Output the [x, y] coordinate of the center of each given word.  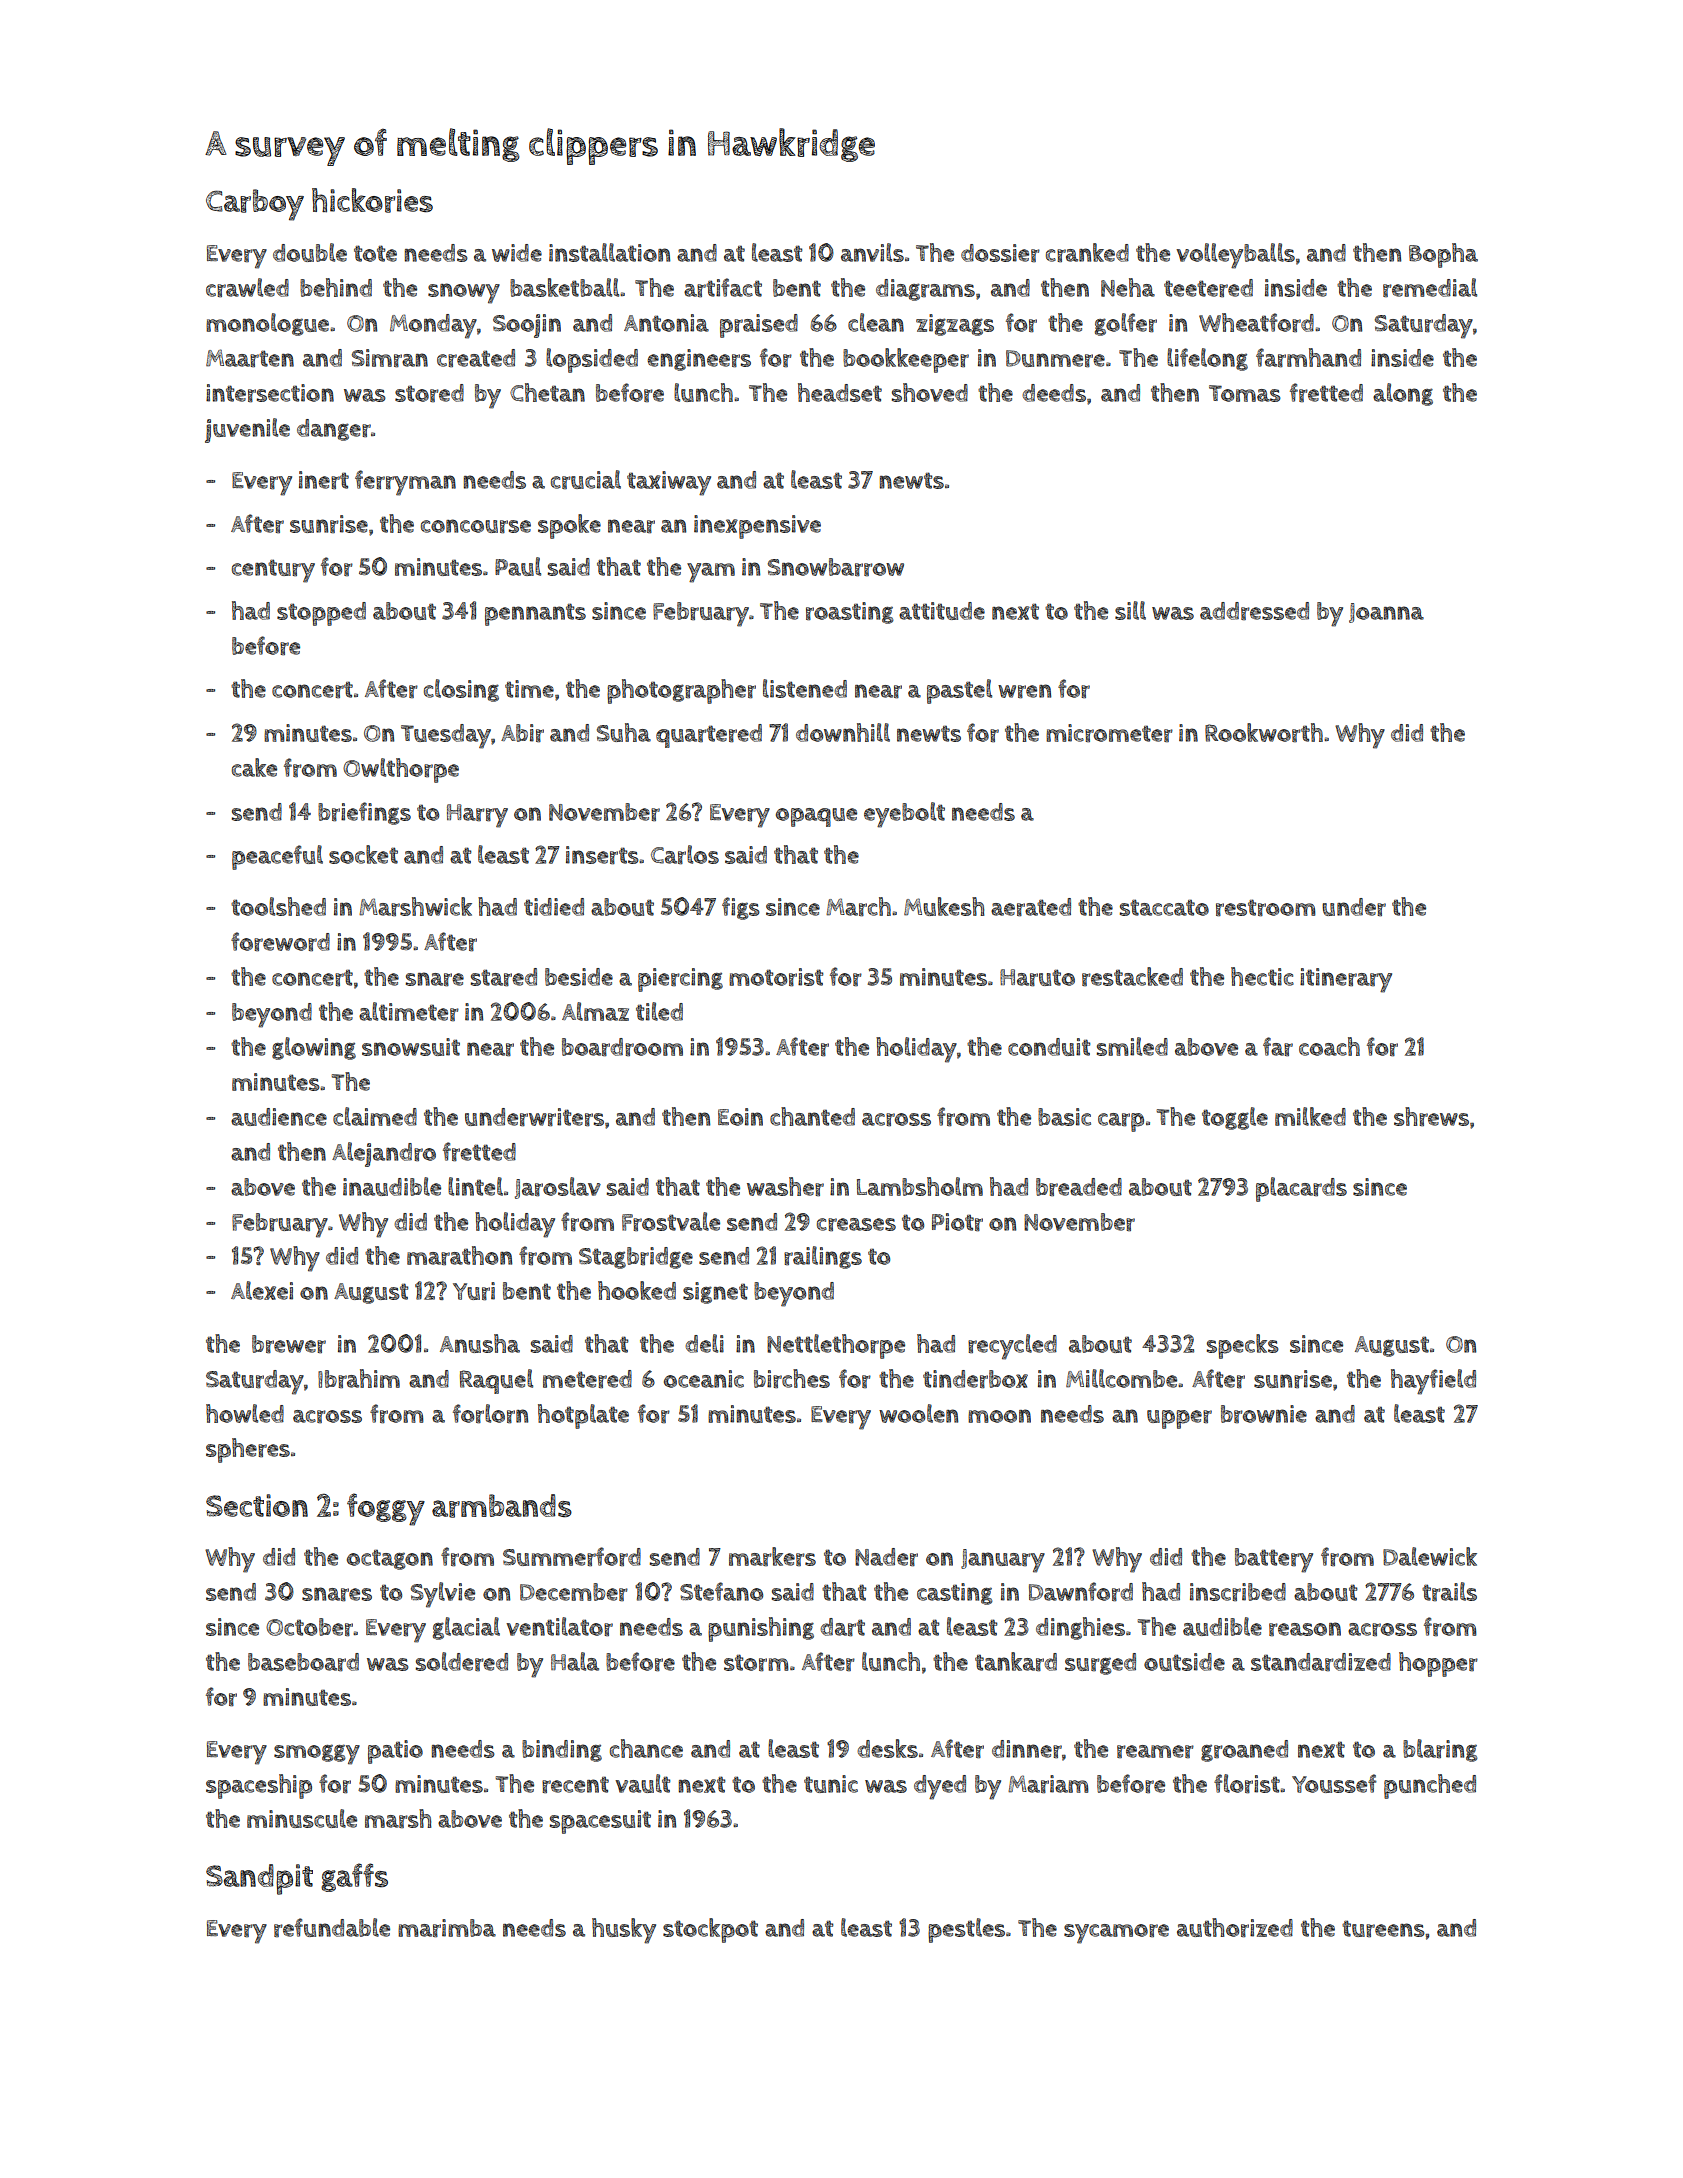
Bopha [1443, 255]
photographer [681, 691]
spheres [248, 1450]
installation [609, 252]
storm [756, 1663]
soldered [462, 1661]
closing [461, 690]
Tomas [1245, 393]
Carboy [255, 205]
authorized [1235, 1928]
